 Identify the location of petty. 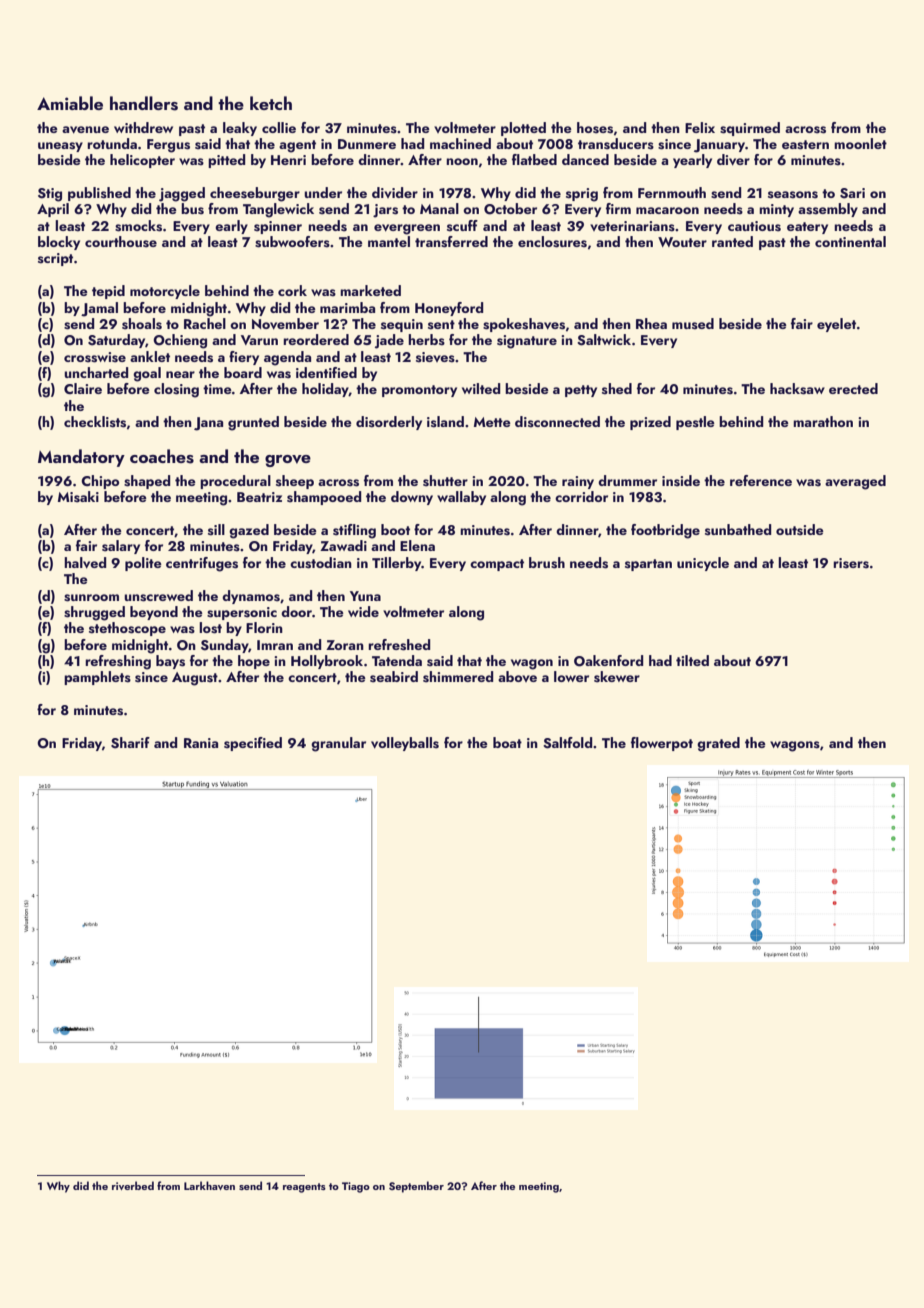
(581, 391).
